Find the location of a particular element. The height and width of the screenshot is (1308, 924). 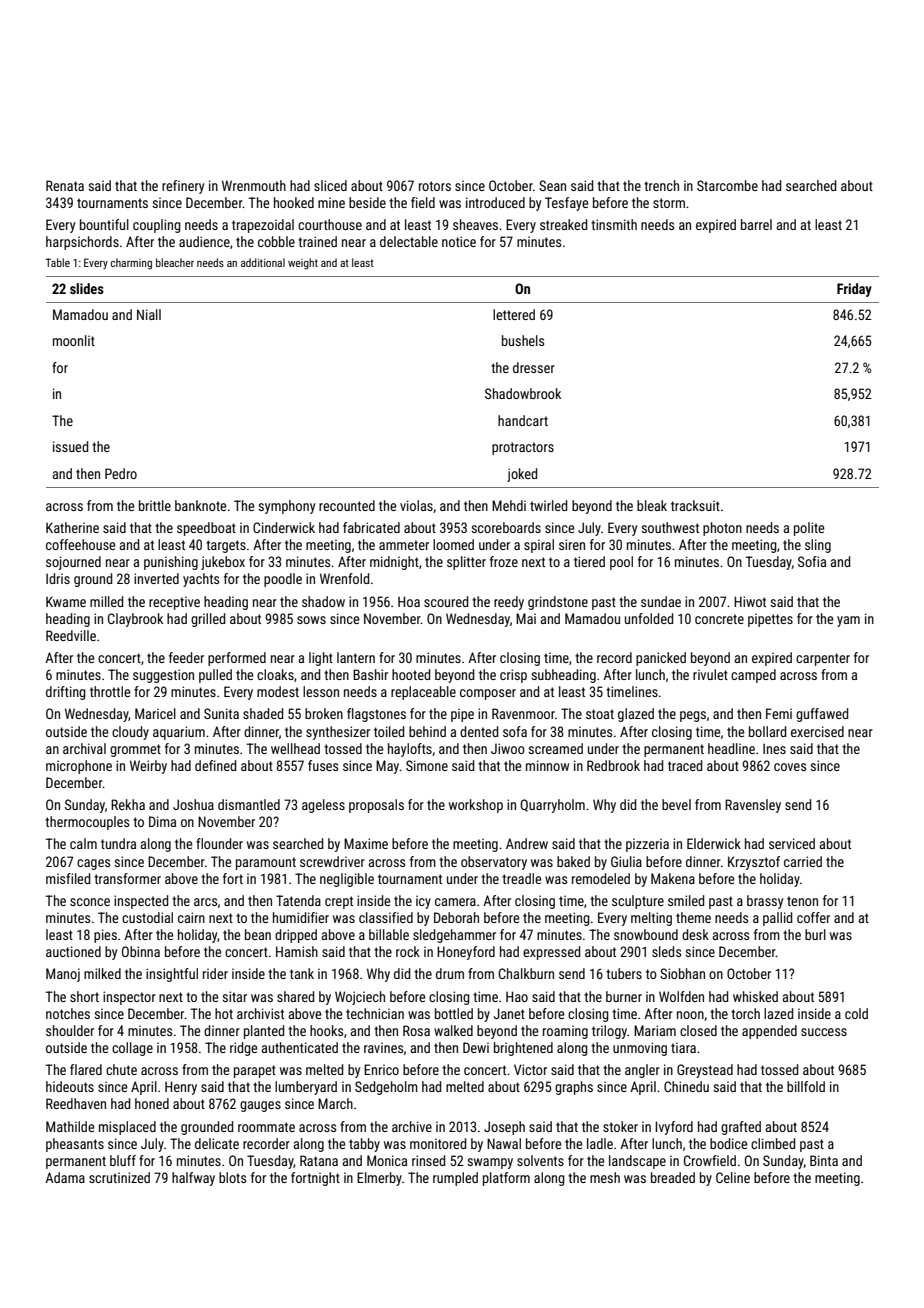

tinsmith is located at coordinates (614, 224).
